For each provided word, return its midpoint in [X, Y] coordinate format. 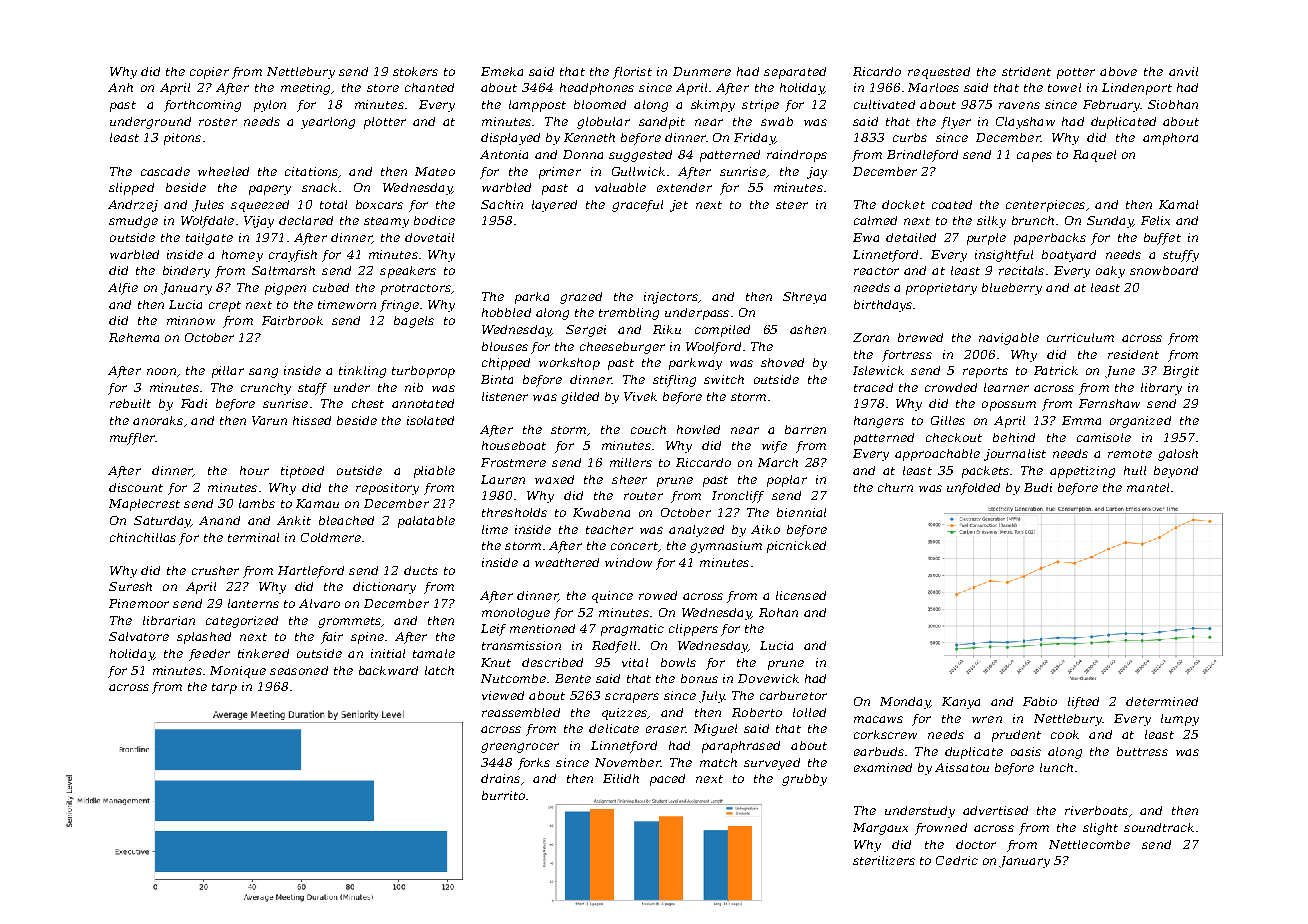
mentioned [542, 628]
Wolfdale [207, 222]
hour [254, 470]
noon [161, 371]
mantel [1148, 487]
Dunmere [702, 71]
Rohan [778, 612]
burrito [503, 795]
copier [209, 73]
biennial [801, 512]
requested [939, 73]
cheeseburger [622, 348]
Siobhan [1173, 104]
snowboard [1164, 270]
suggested [640, 156]
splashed [204, 638]
